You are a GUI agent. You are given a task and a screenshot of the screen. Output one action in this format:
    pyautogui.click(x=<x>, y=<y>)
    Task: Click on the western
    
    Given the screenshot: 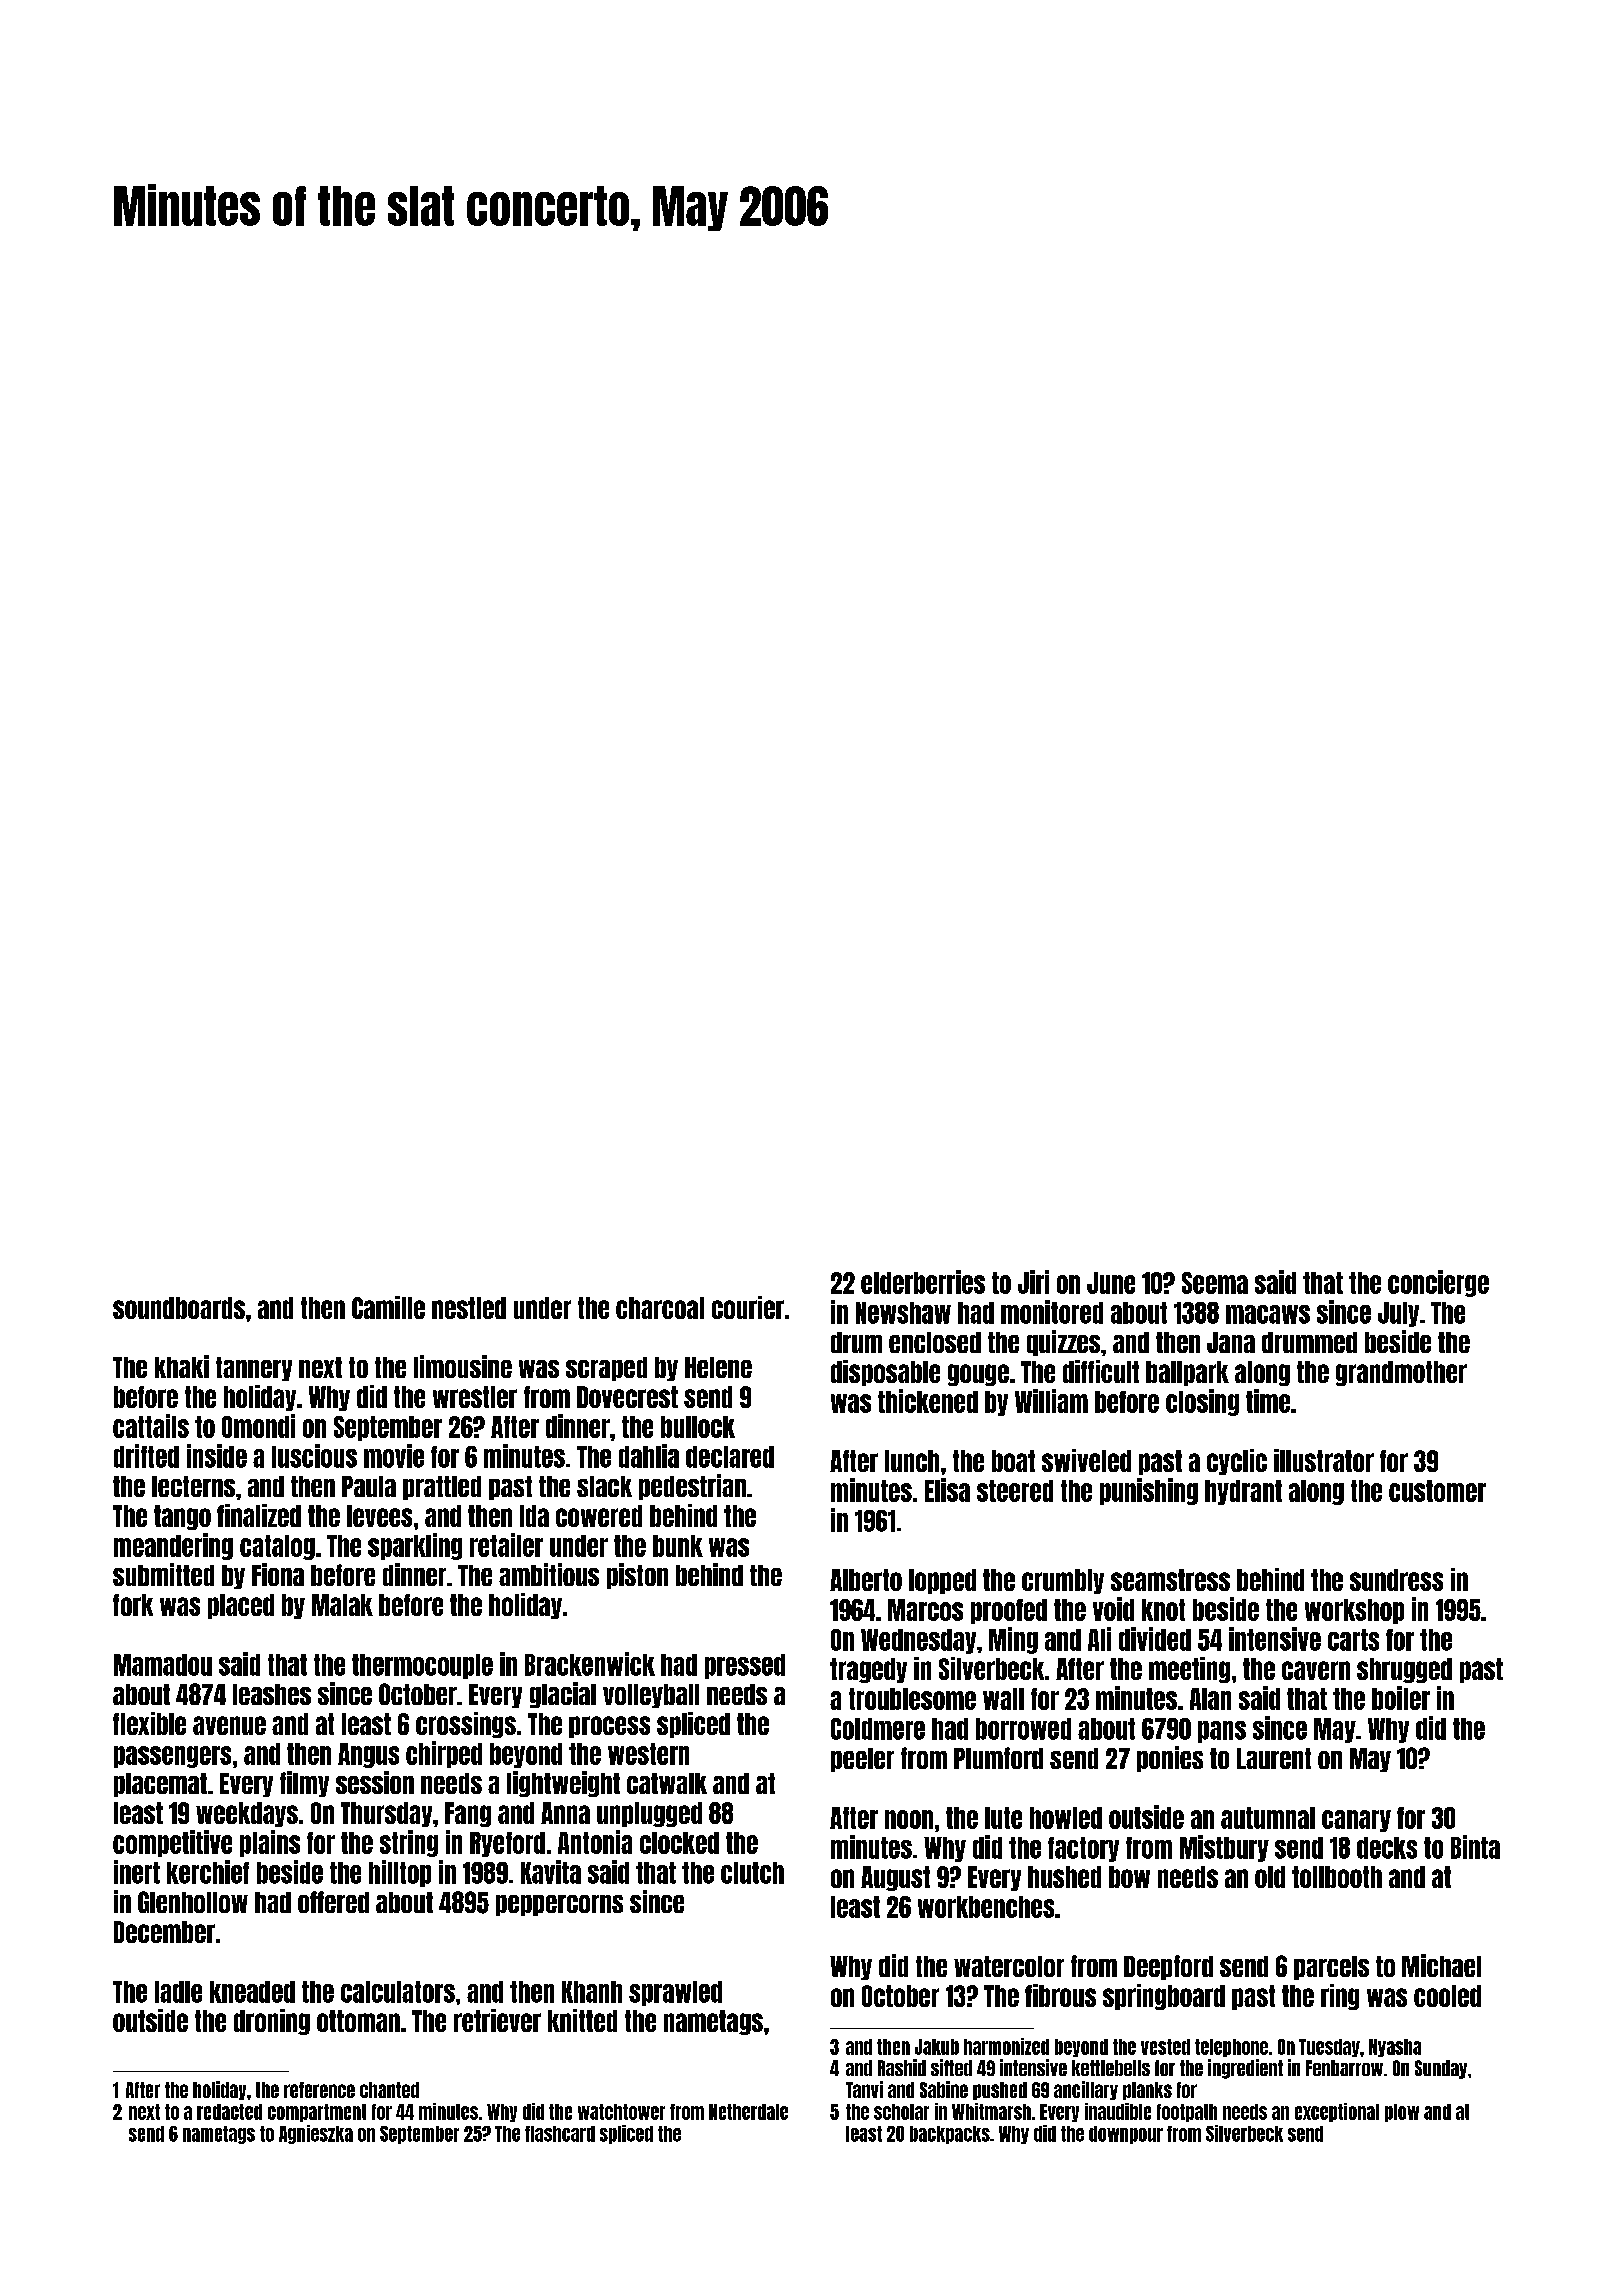 What is the action you would take?
    pyautogui.click(x=648, y=1754)
